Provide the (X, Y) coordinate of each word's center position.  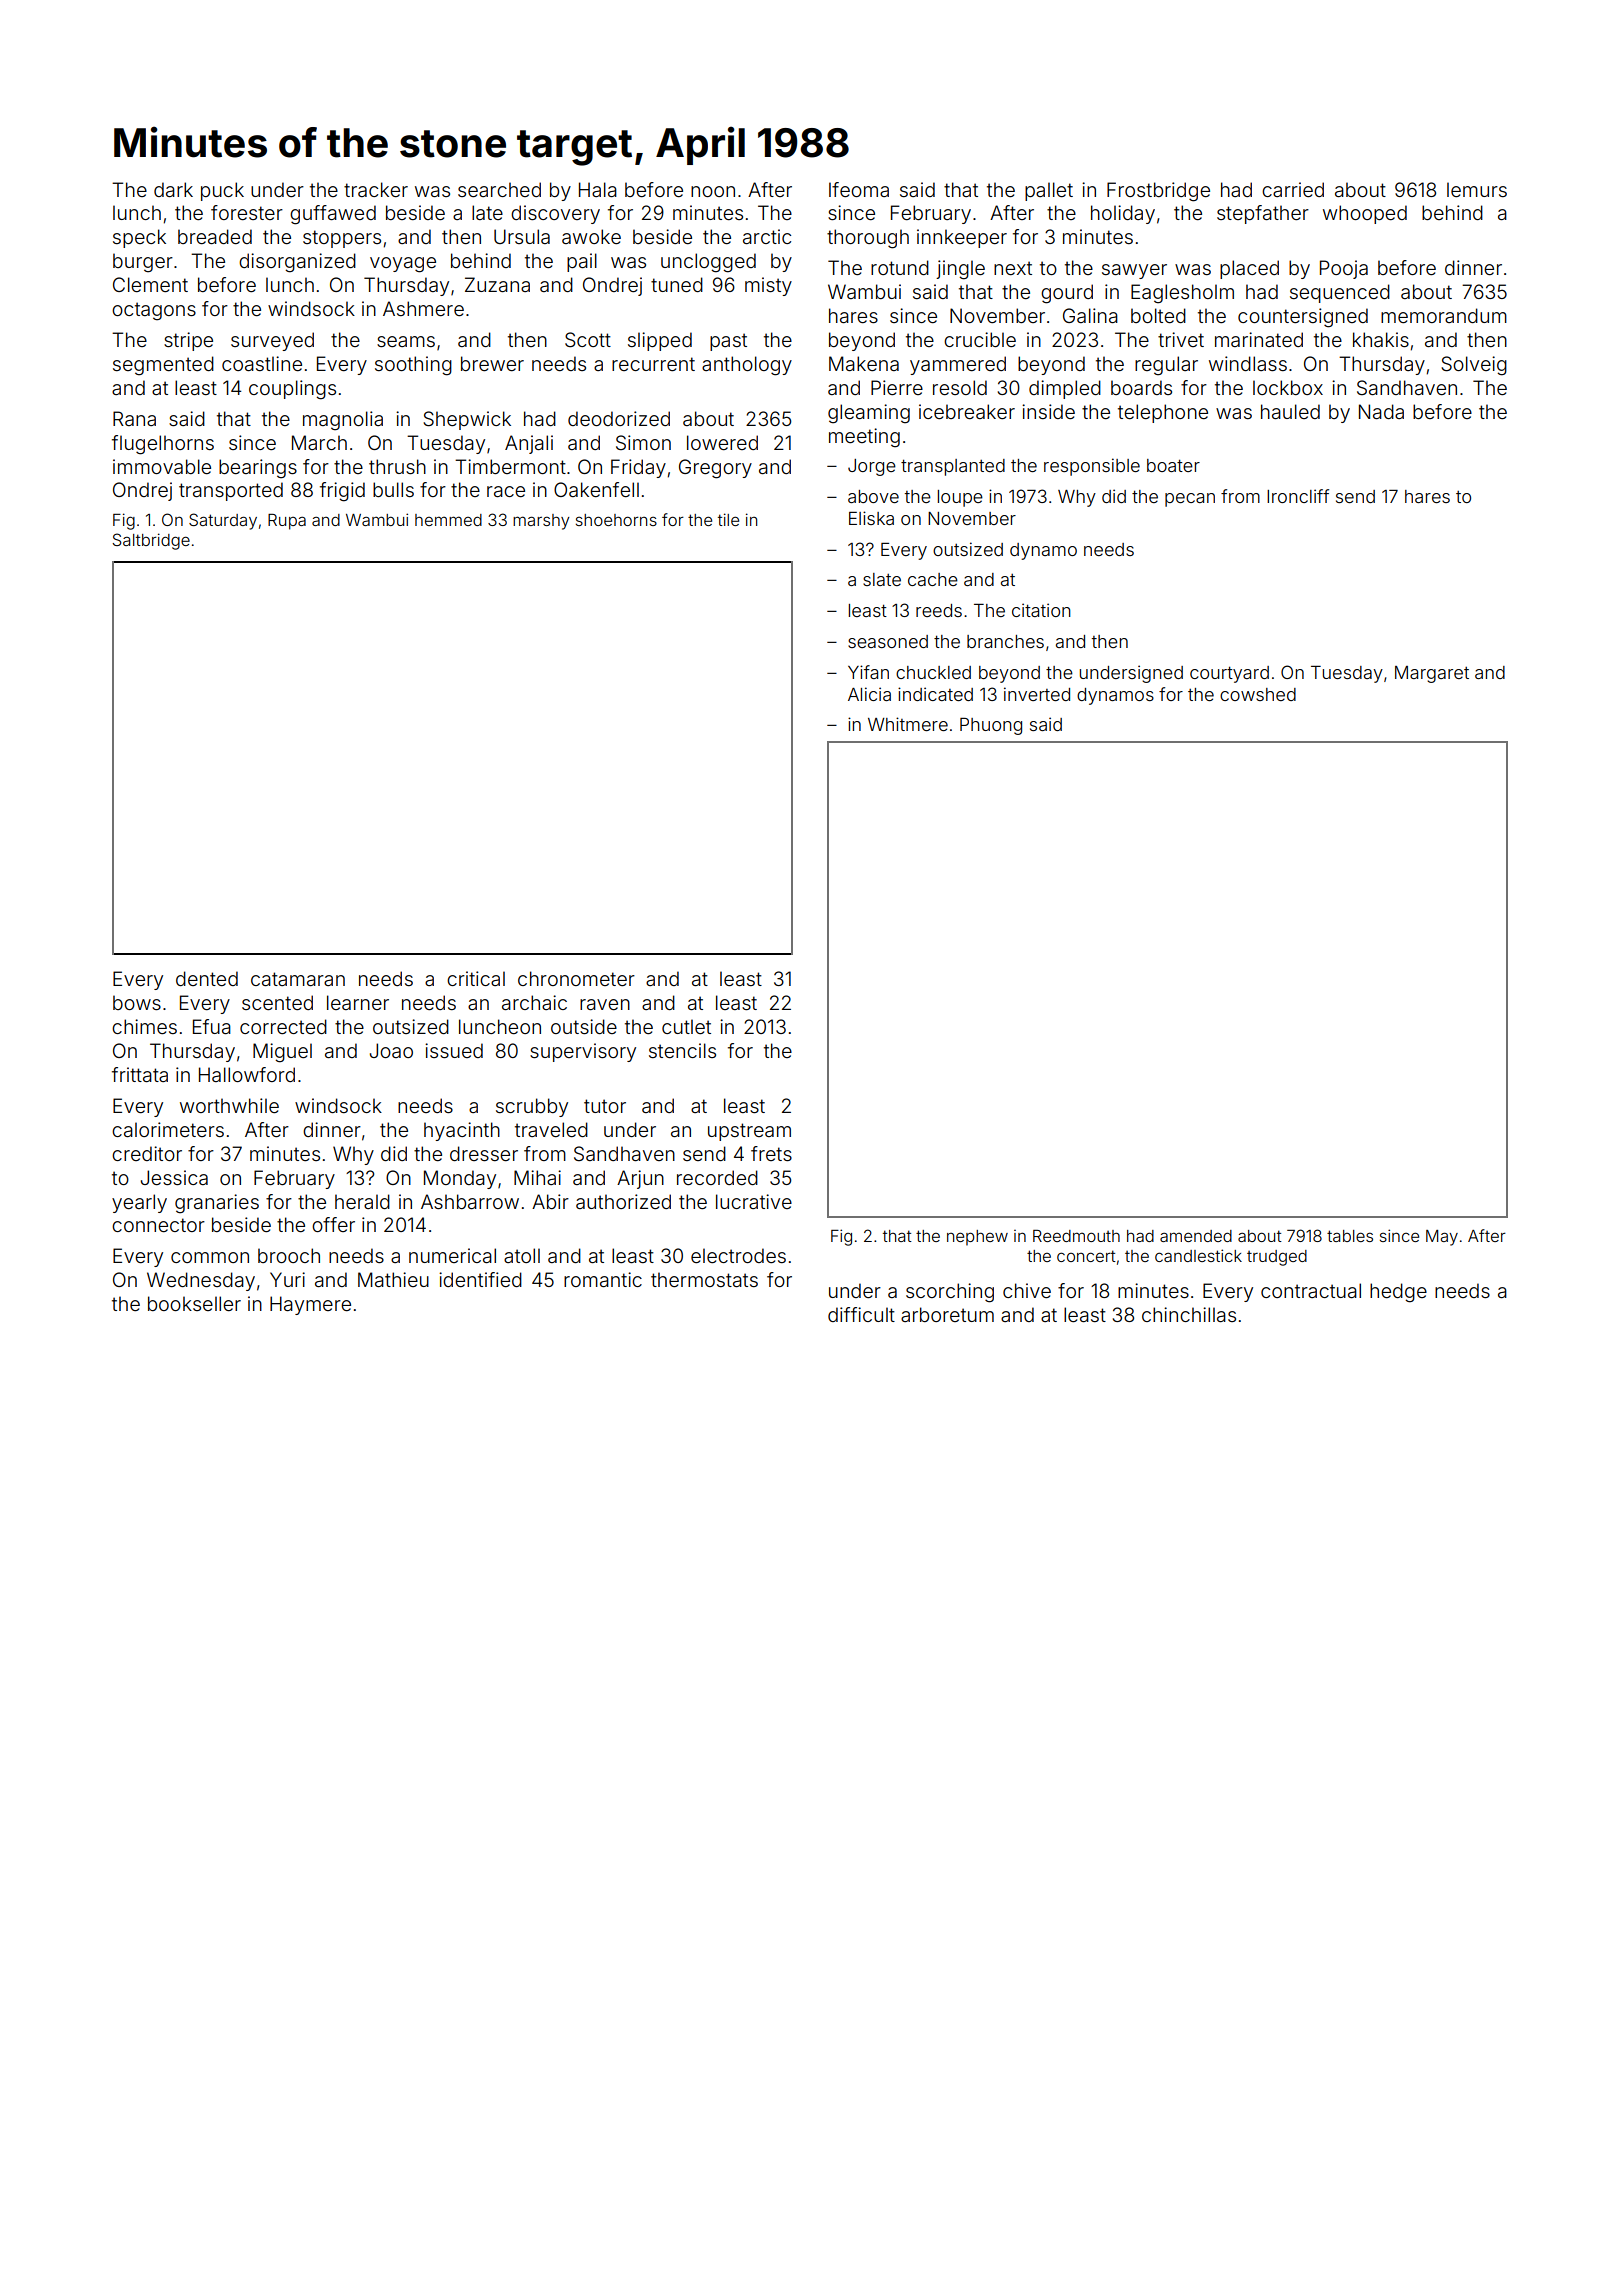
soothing (413, 366)
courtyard (1229, 674)
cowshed (1258, 694)
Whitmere (908, 724)
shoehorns (616, 520)
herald (362, 1201)
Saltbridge (151, 541)
